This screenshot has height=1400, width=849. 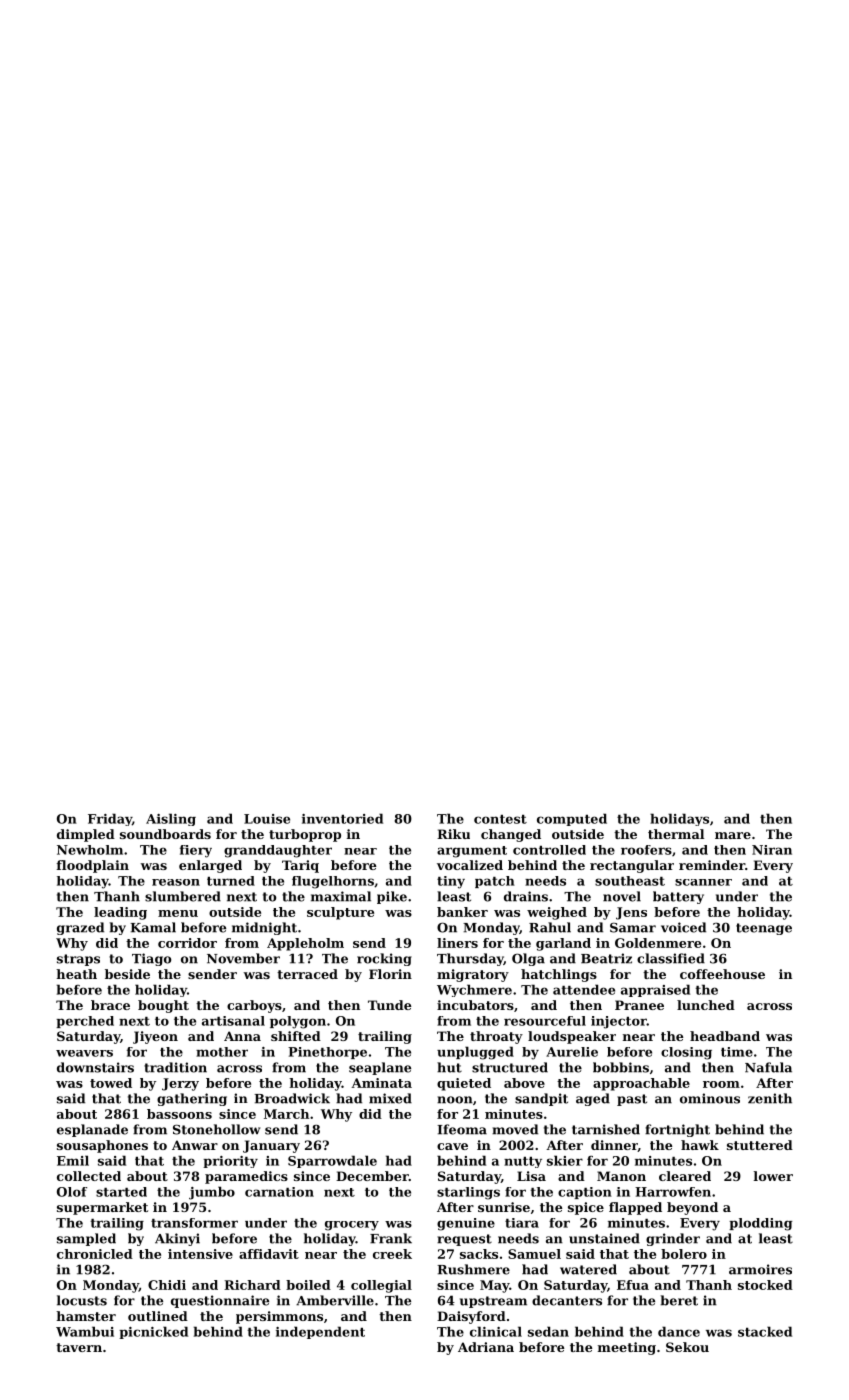 What do you see at coordinates (500, 819) in the screenshot?
I see `contest` at bounding box center [500, 819].
